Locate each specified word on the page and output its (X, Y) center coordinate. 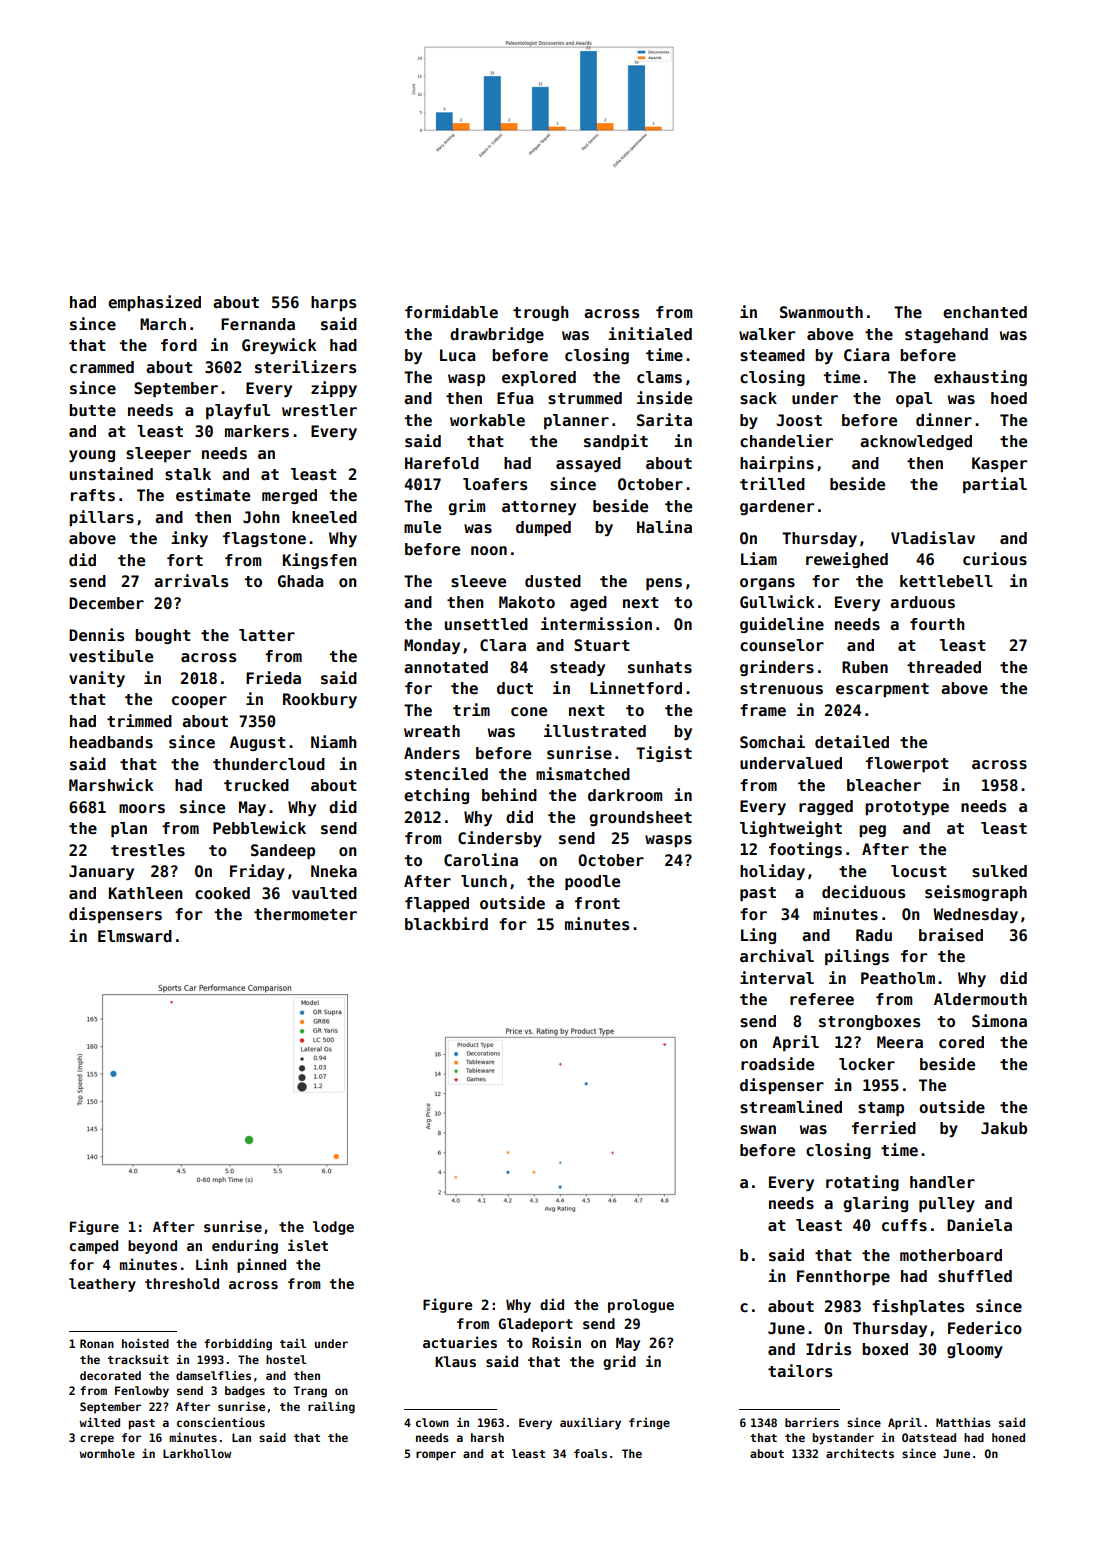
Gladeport (535, 1325)
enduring (245, 1246)
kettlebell (946, 581)
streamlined (791, 1107)
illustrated (595, 731)
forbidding (238, 1344)
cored (961, 1042)
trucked (256, 785)
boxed (885, 1349)
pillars (101, 518)
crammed (102, 367)
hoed (1009, 398)
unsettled (486, 624)
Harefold (442, 463)
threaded (944, 667)
